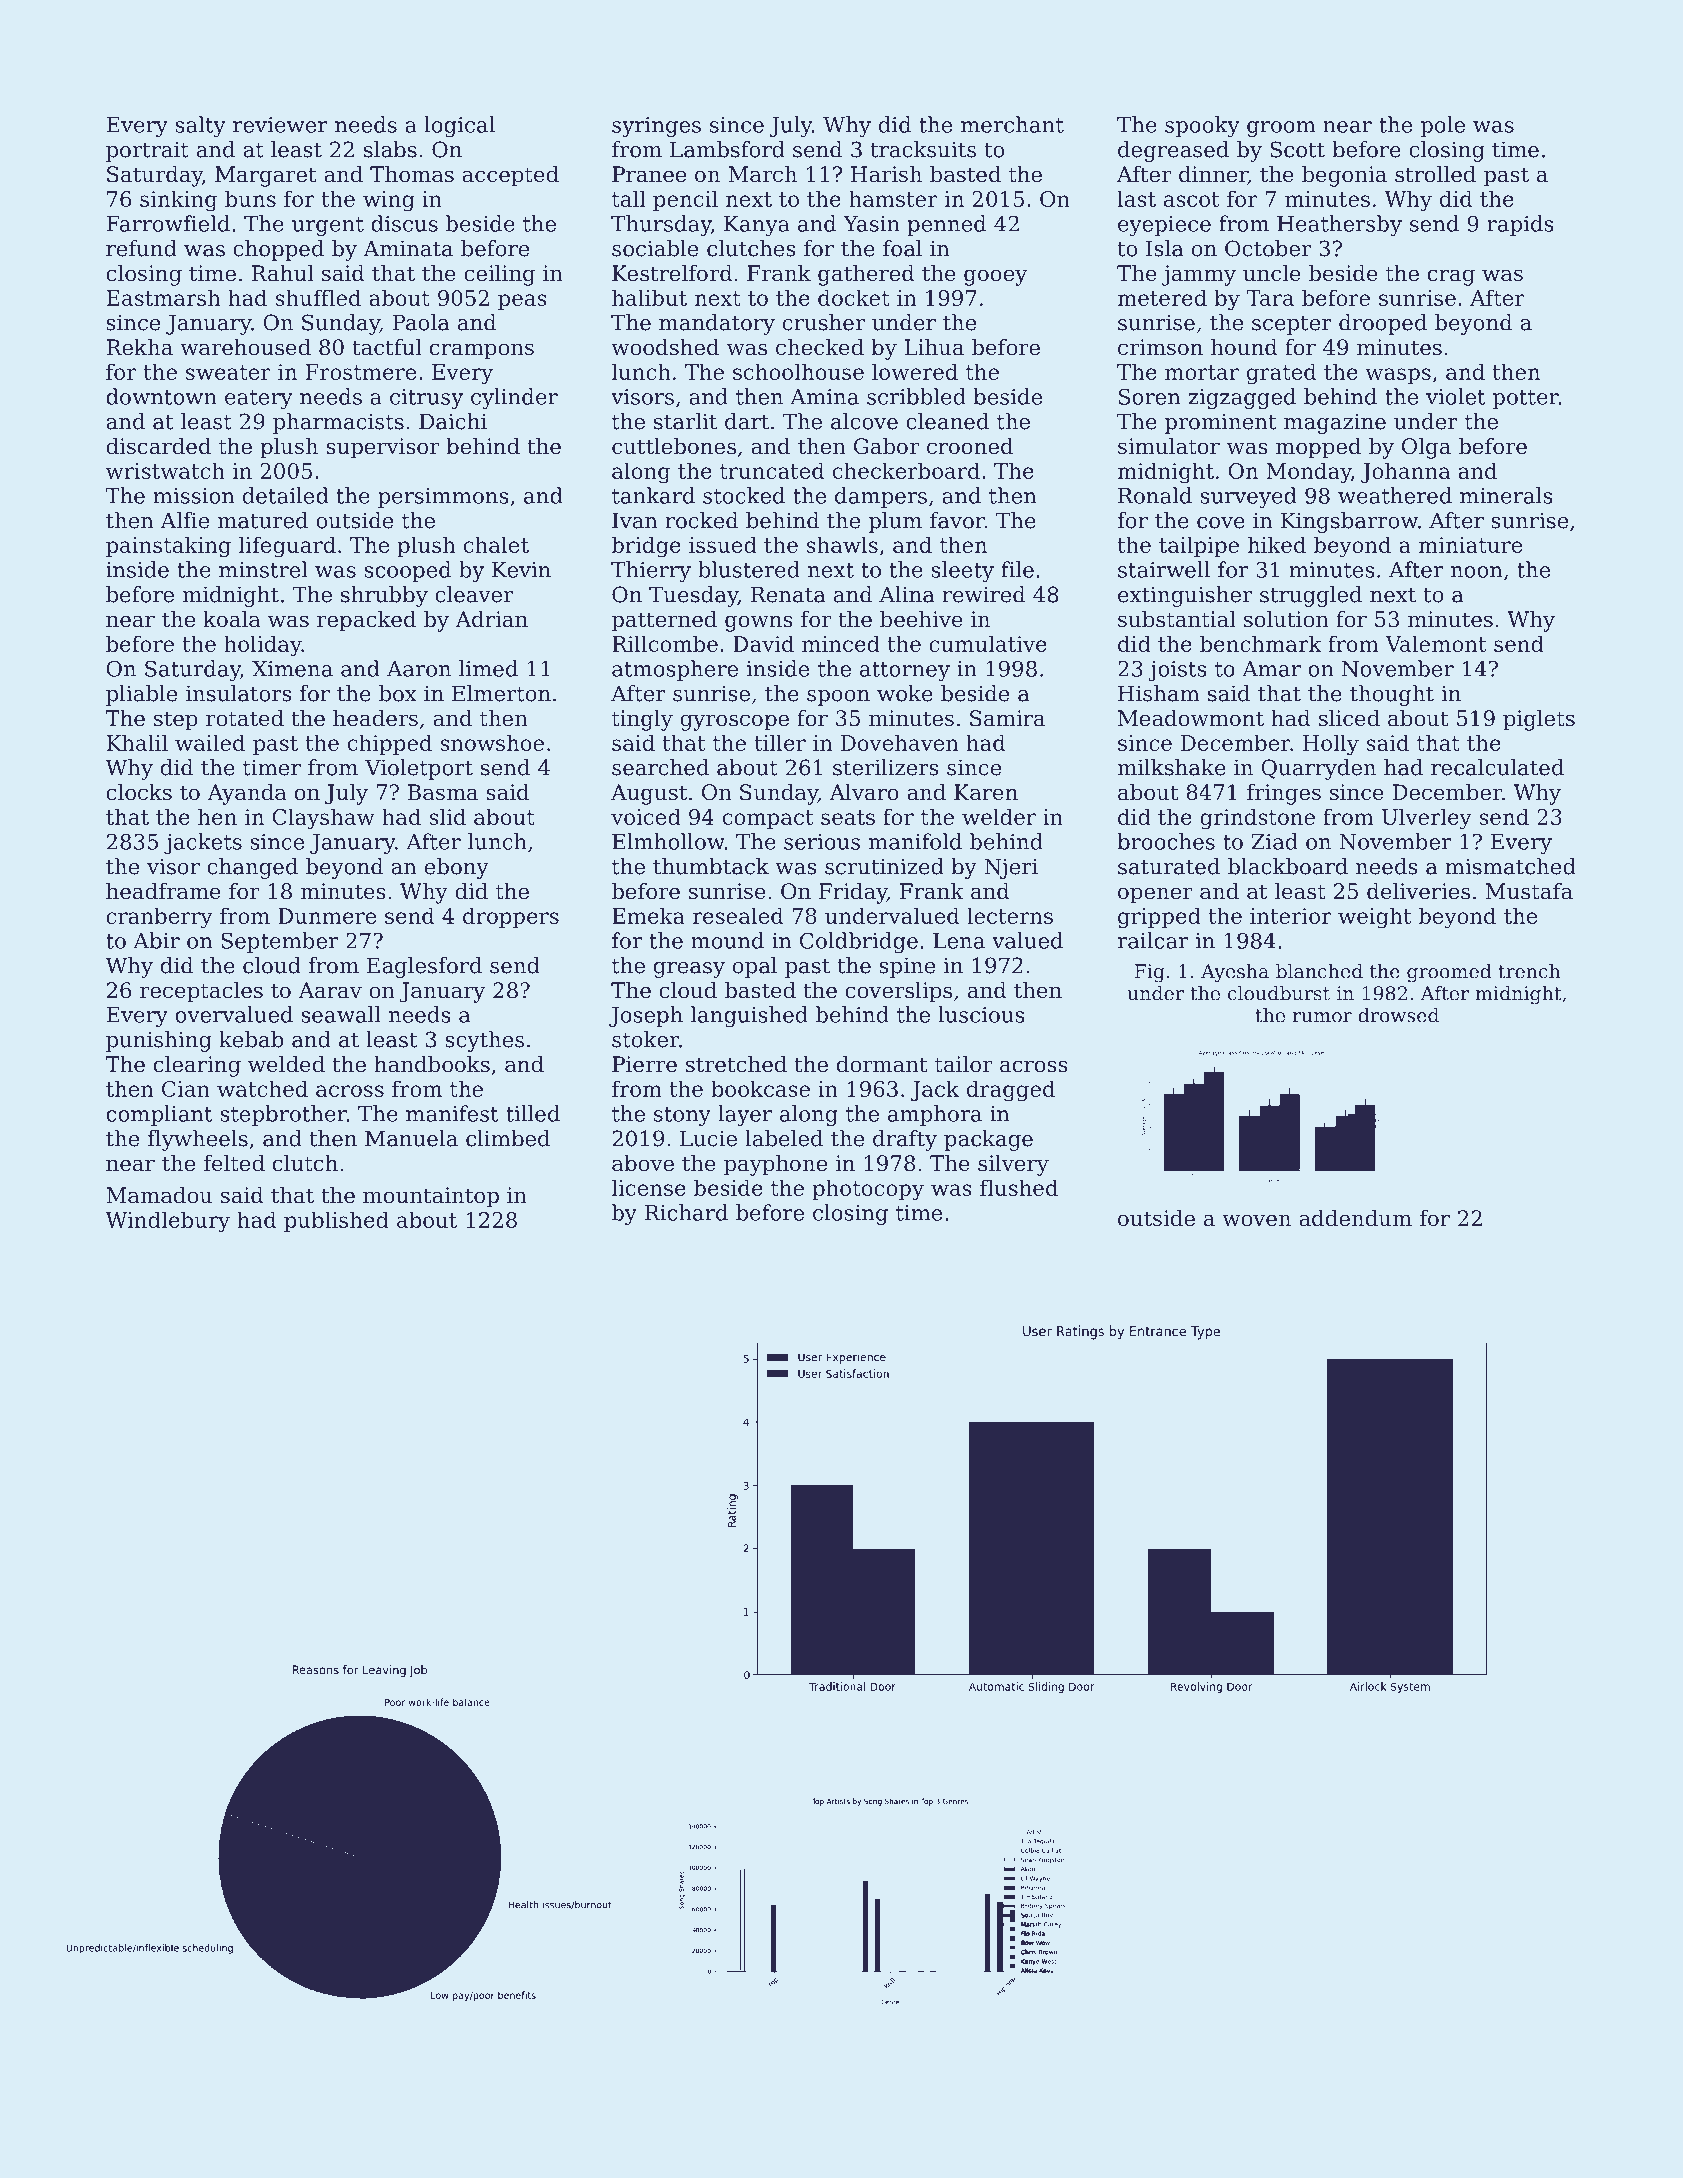 The width and height of the image is (1683, 2178). I want to click on merchant, so click(1012, 124).
